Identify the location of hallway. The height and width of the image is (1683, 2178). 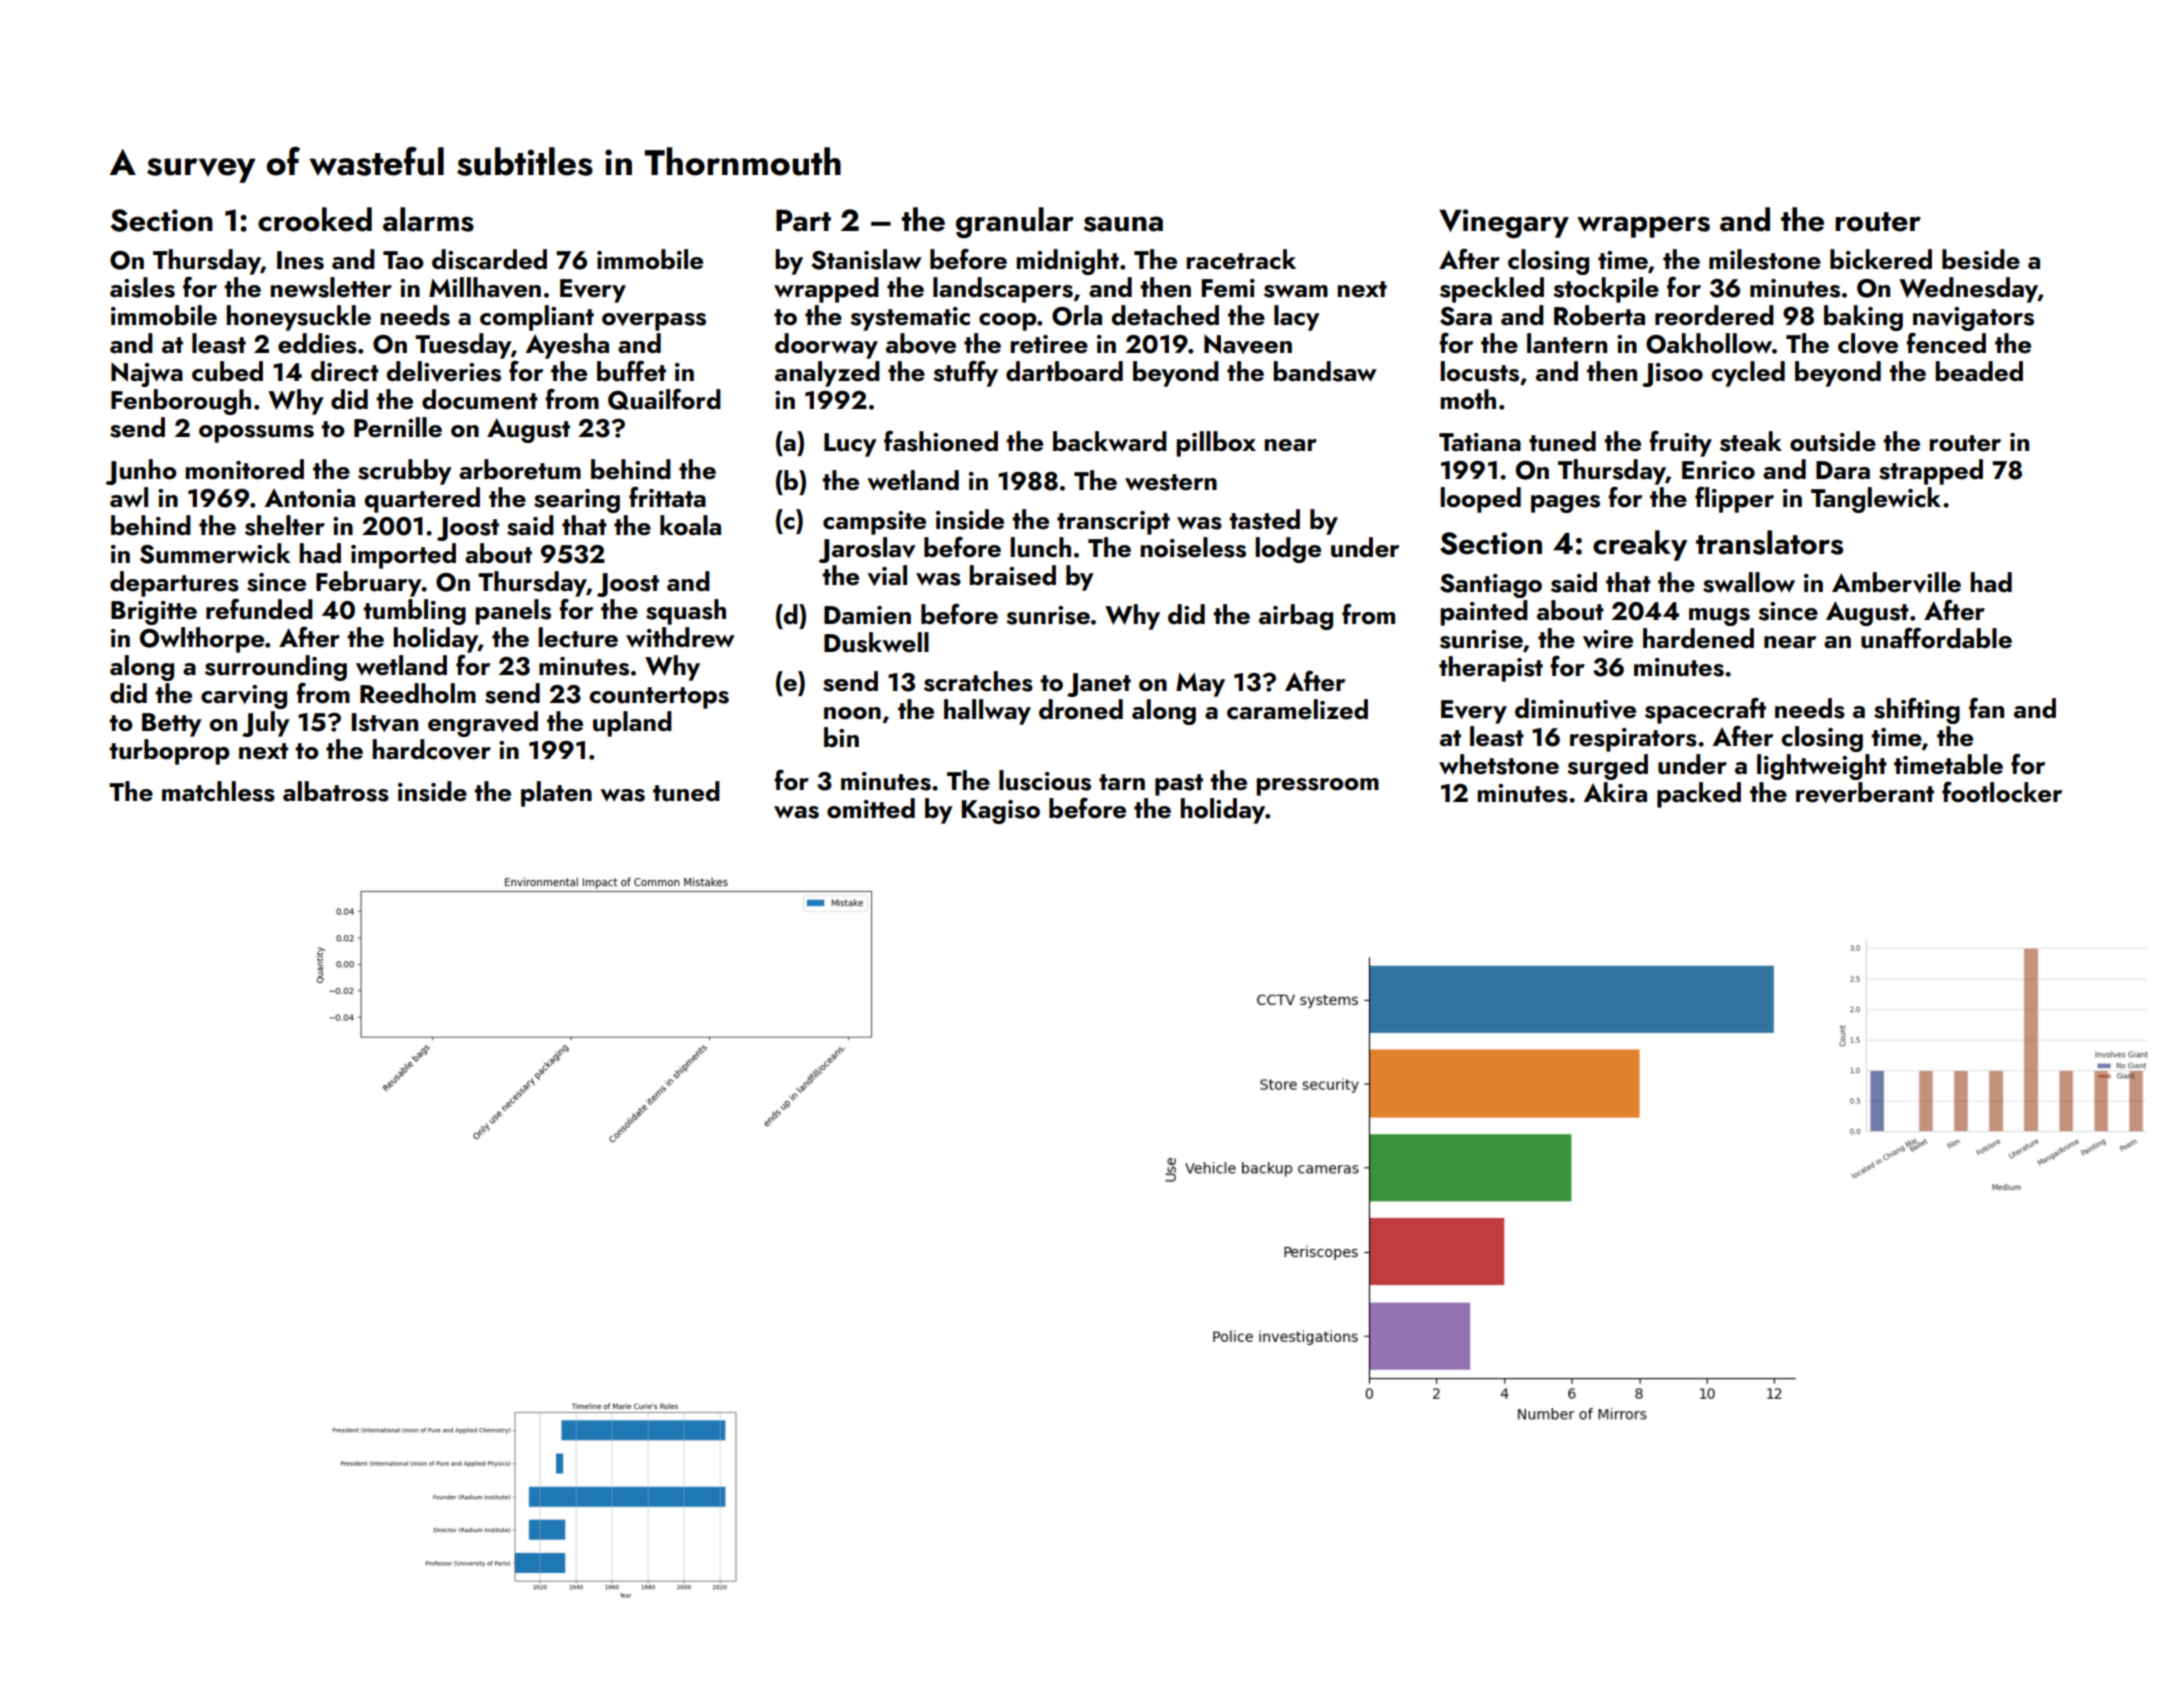
(987, 712).
